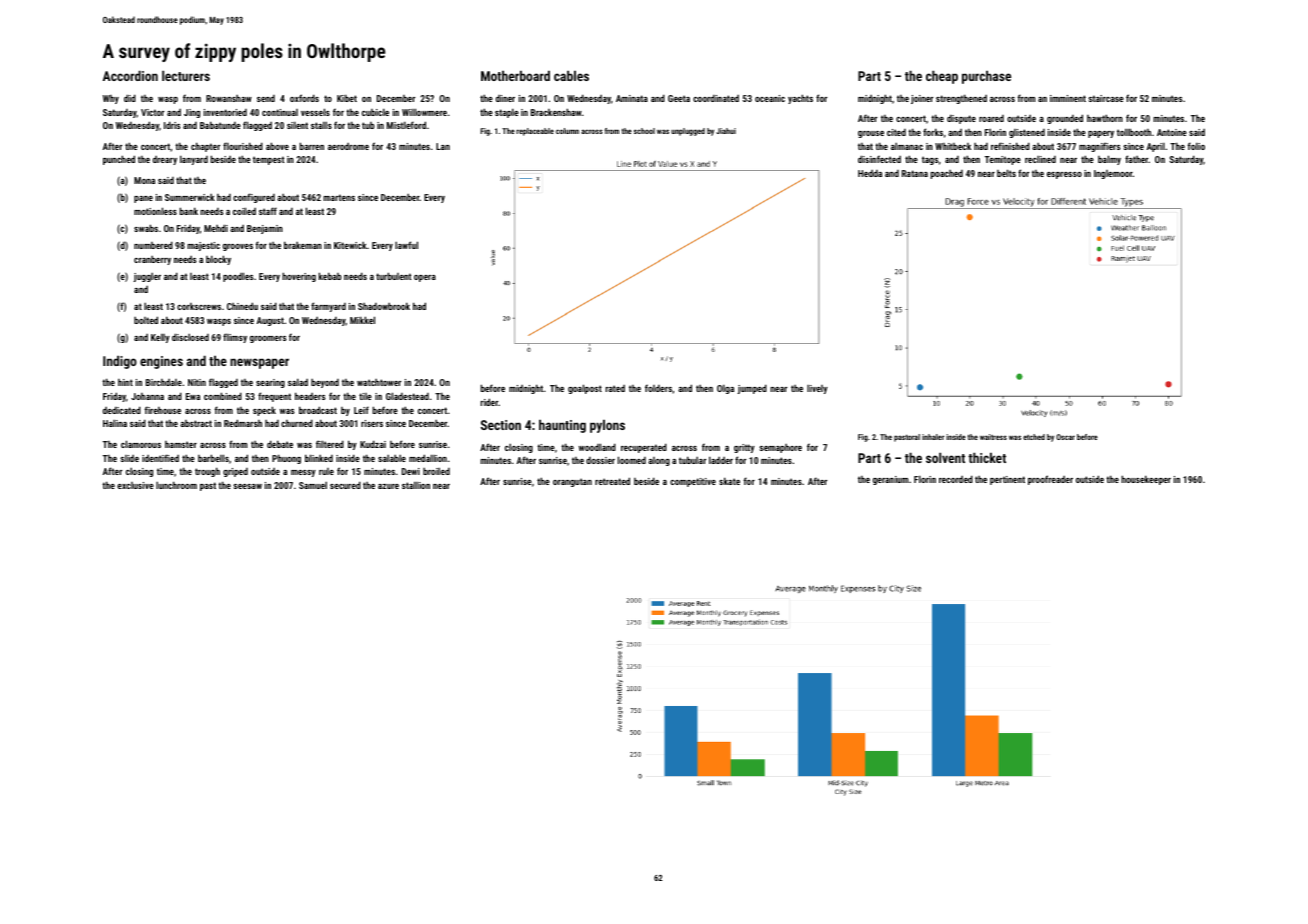 The image size is (1308, 924). I want to click on semaphore, so click(780, 448).
